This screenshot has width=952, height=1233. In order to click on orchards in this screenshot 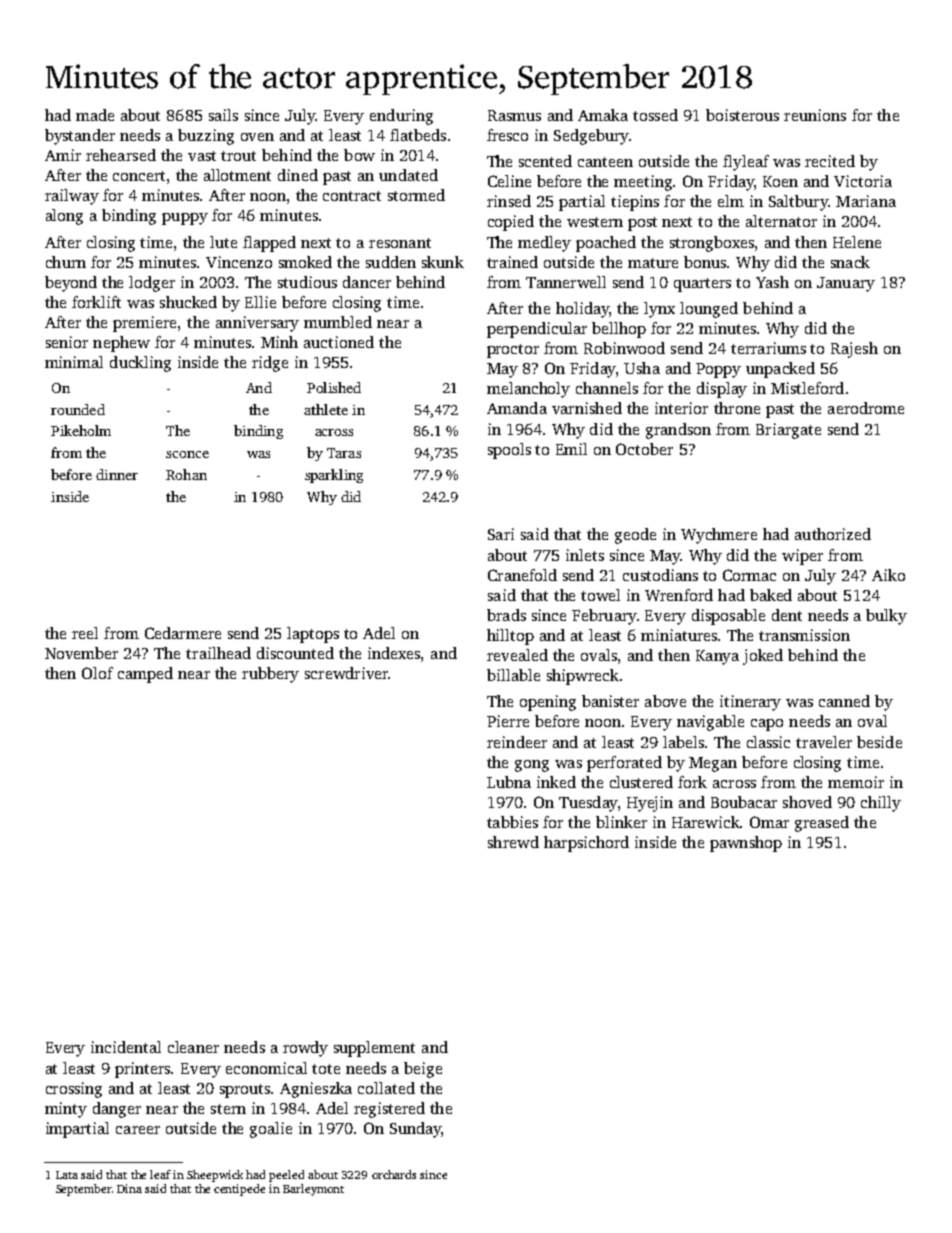, I will do `click(394, 1174)`.
